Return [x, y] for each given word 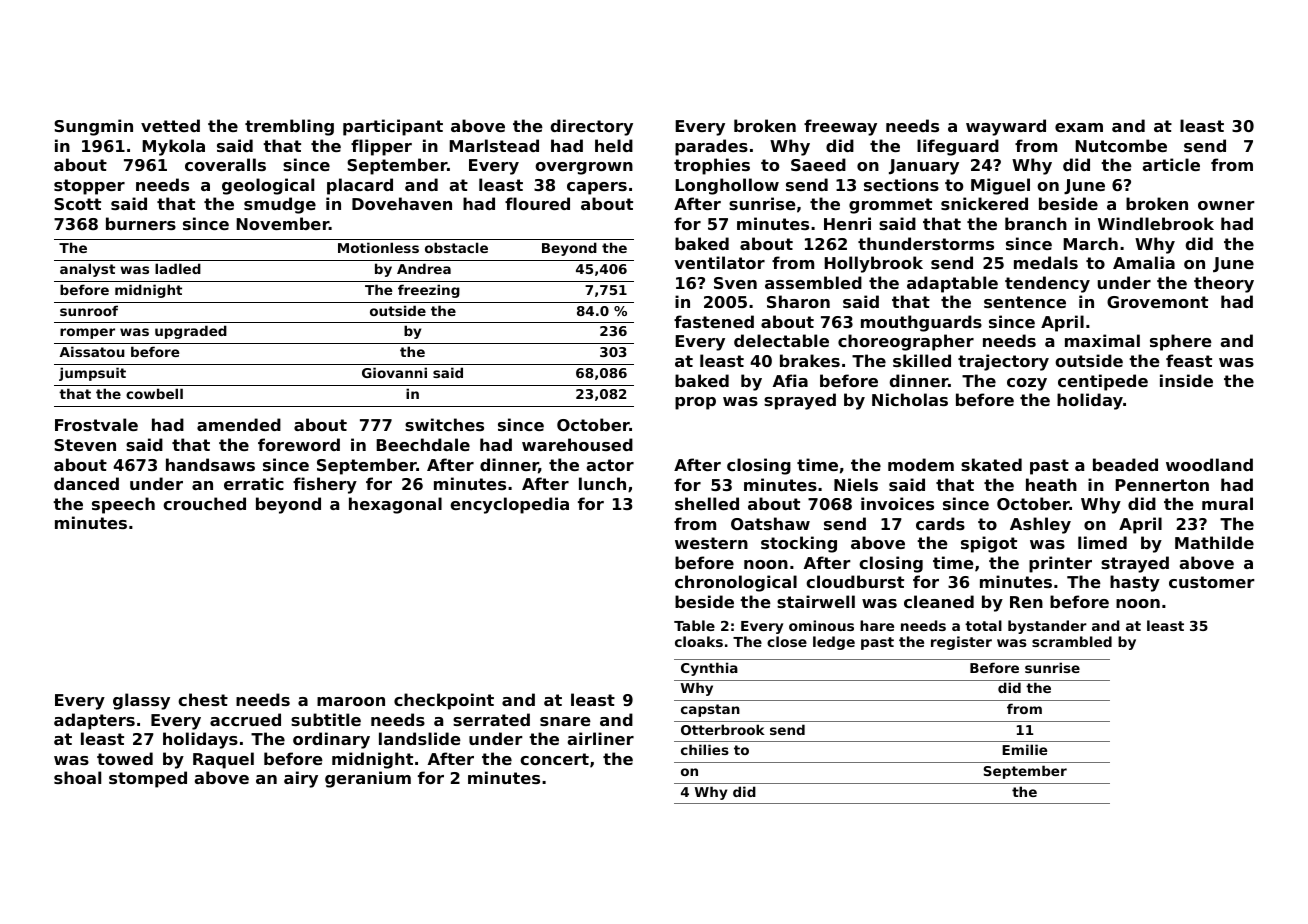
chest [203, 699]
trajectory [1003, 362]
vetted [170, 125]
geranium [368, 779]
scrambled [1072, 641]
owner [1226, 205]
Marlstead [494, 145]
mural [1227, 503]
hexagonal [395, 505]
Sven [735, 283]
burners [141, 223]
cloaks [699, 641]
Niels [856, 484]
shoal [77, 777]
